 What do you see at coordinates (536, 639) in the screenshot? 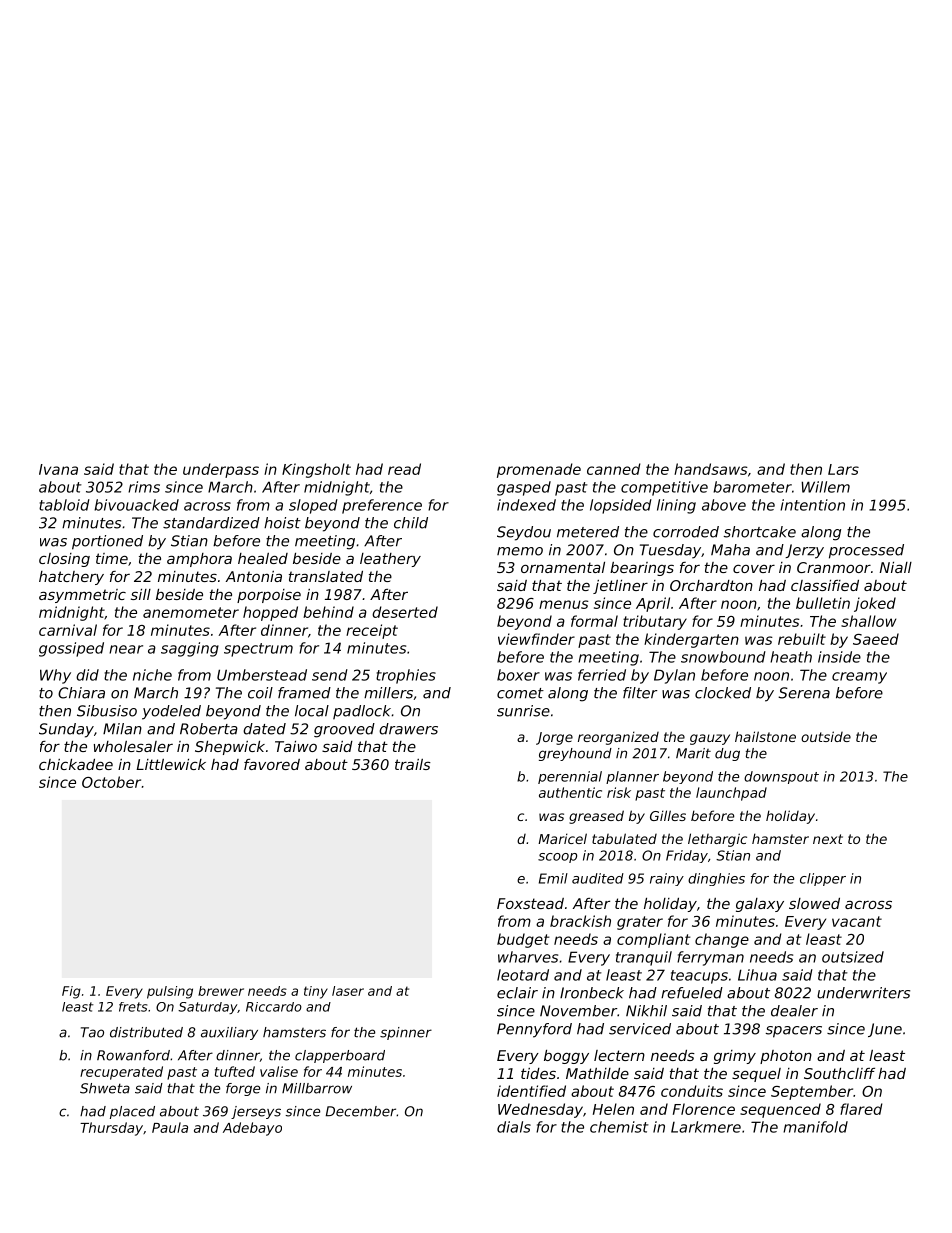
I see `viewfinder` at bounding box center [536, 639].
